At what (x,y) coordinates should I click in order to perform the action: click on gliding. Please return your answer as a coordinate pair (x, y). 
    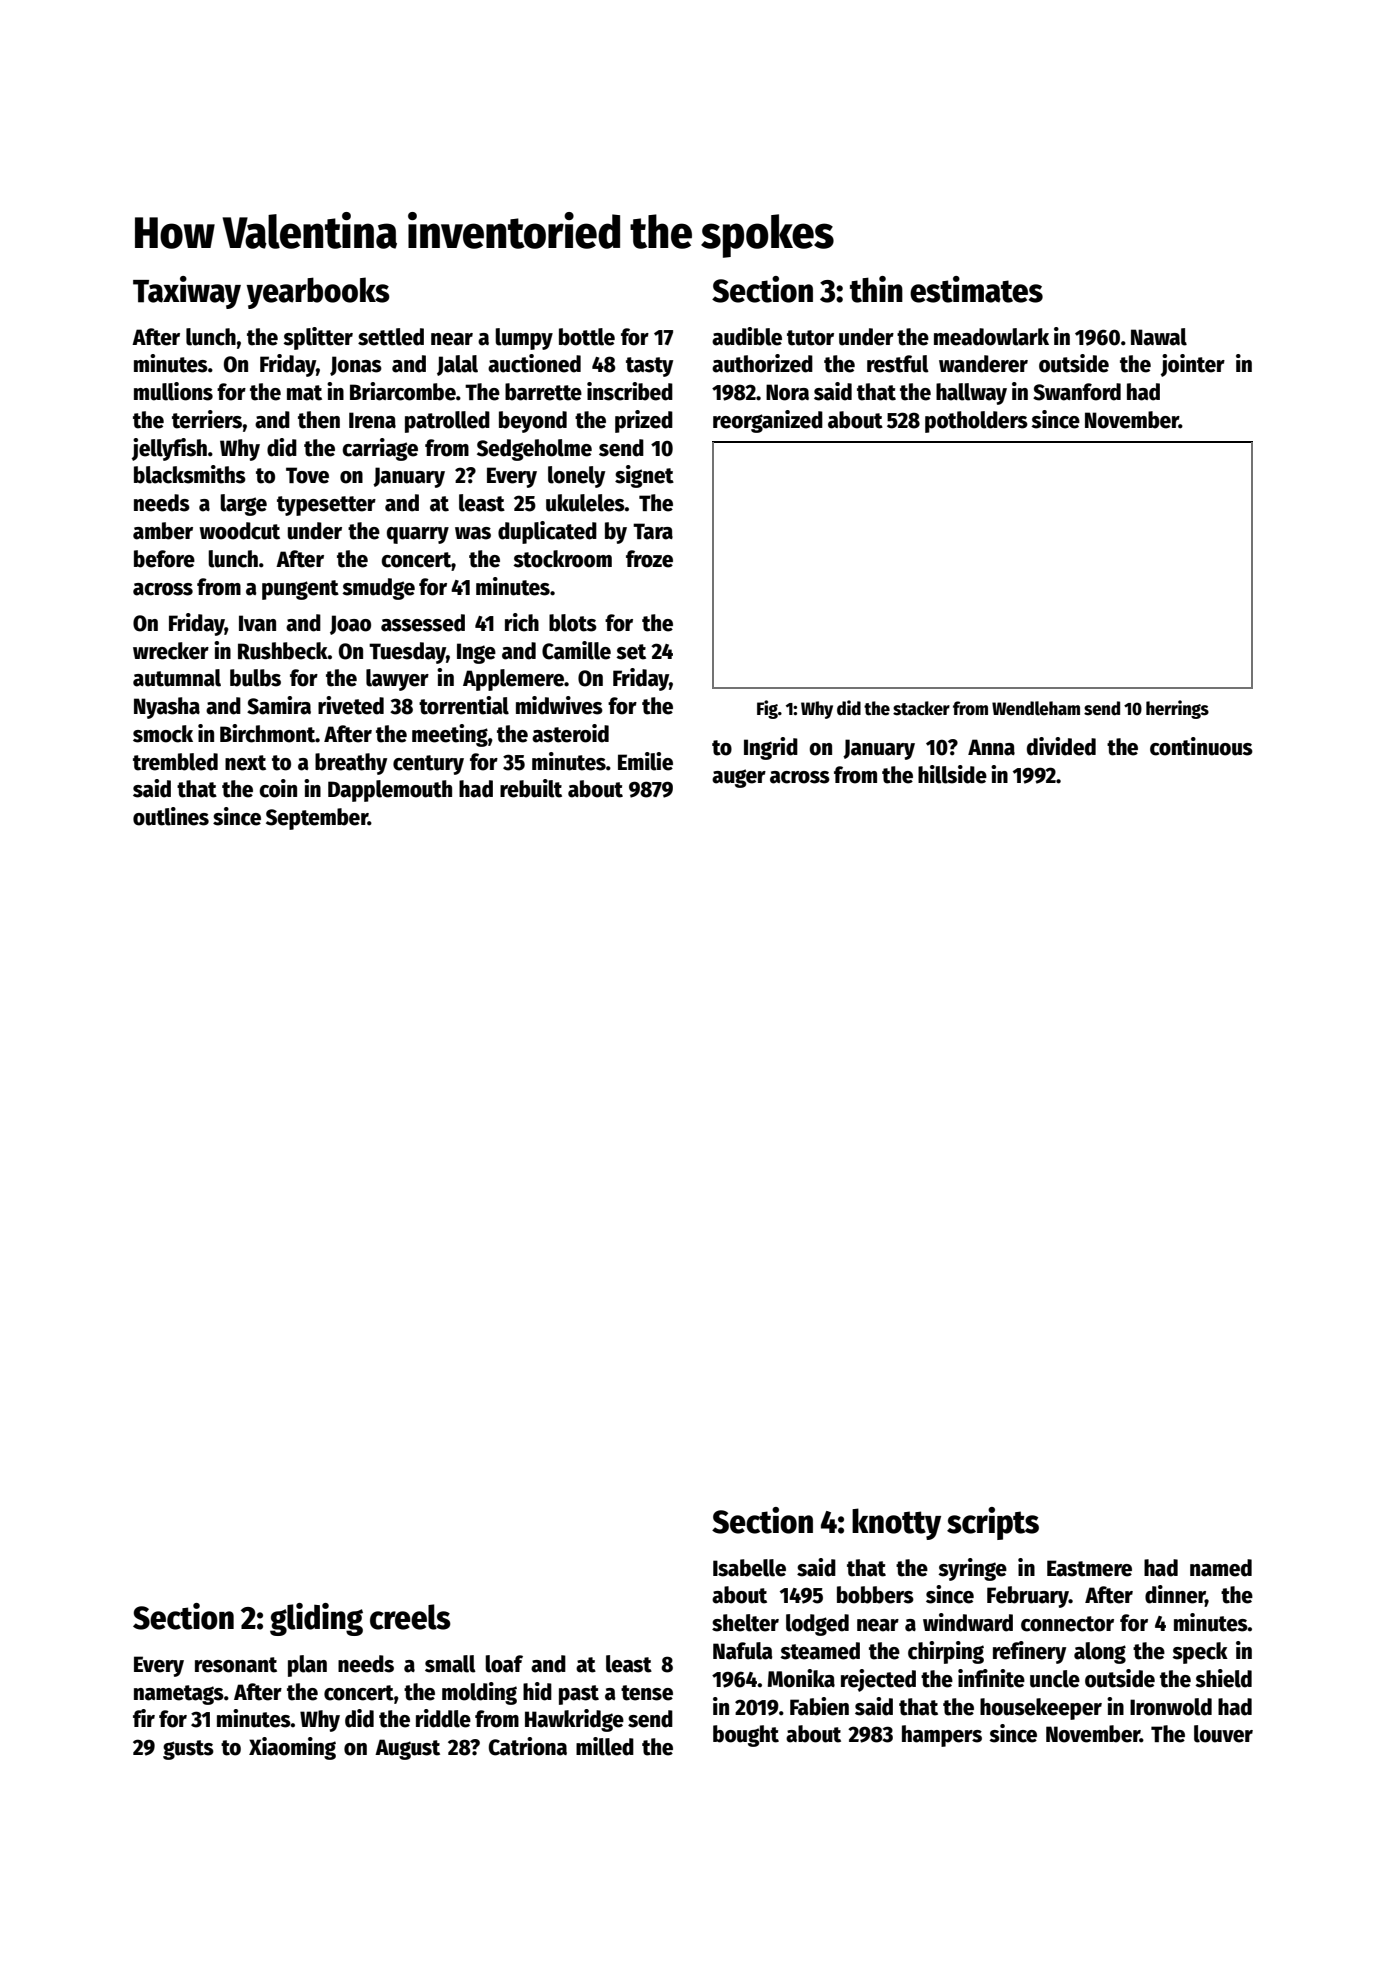
    Looking at the image, I should click on (316, 1619).
